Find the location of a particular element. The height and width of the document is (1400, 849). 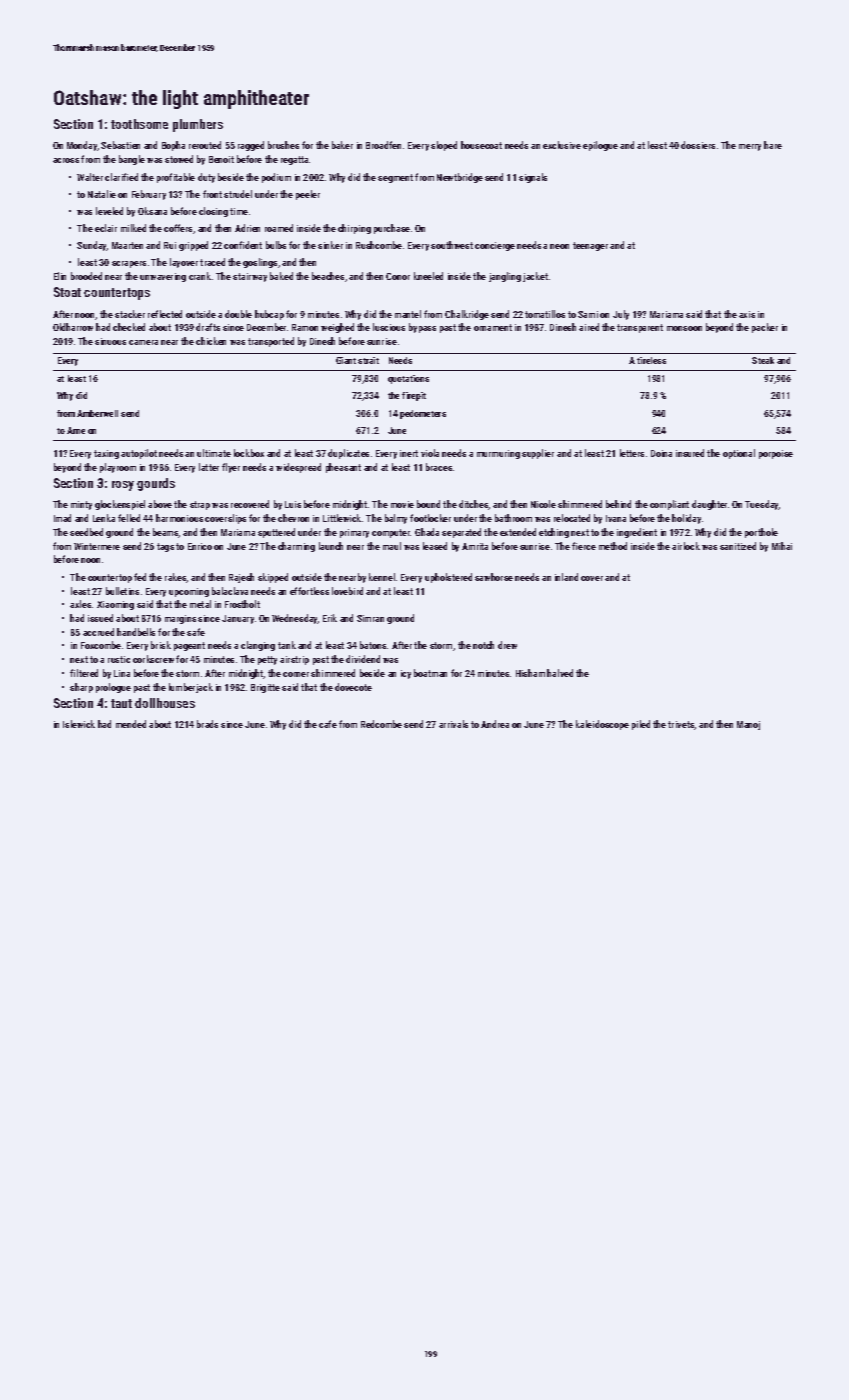

ditches is located at coordinates (474, 505).
